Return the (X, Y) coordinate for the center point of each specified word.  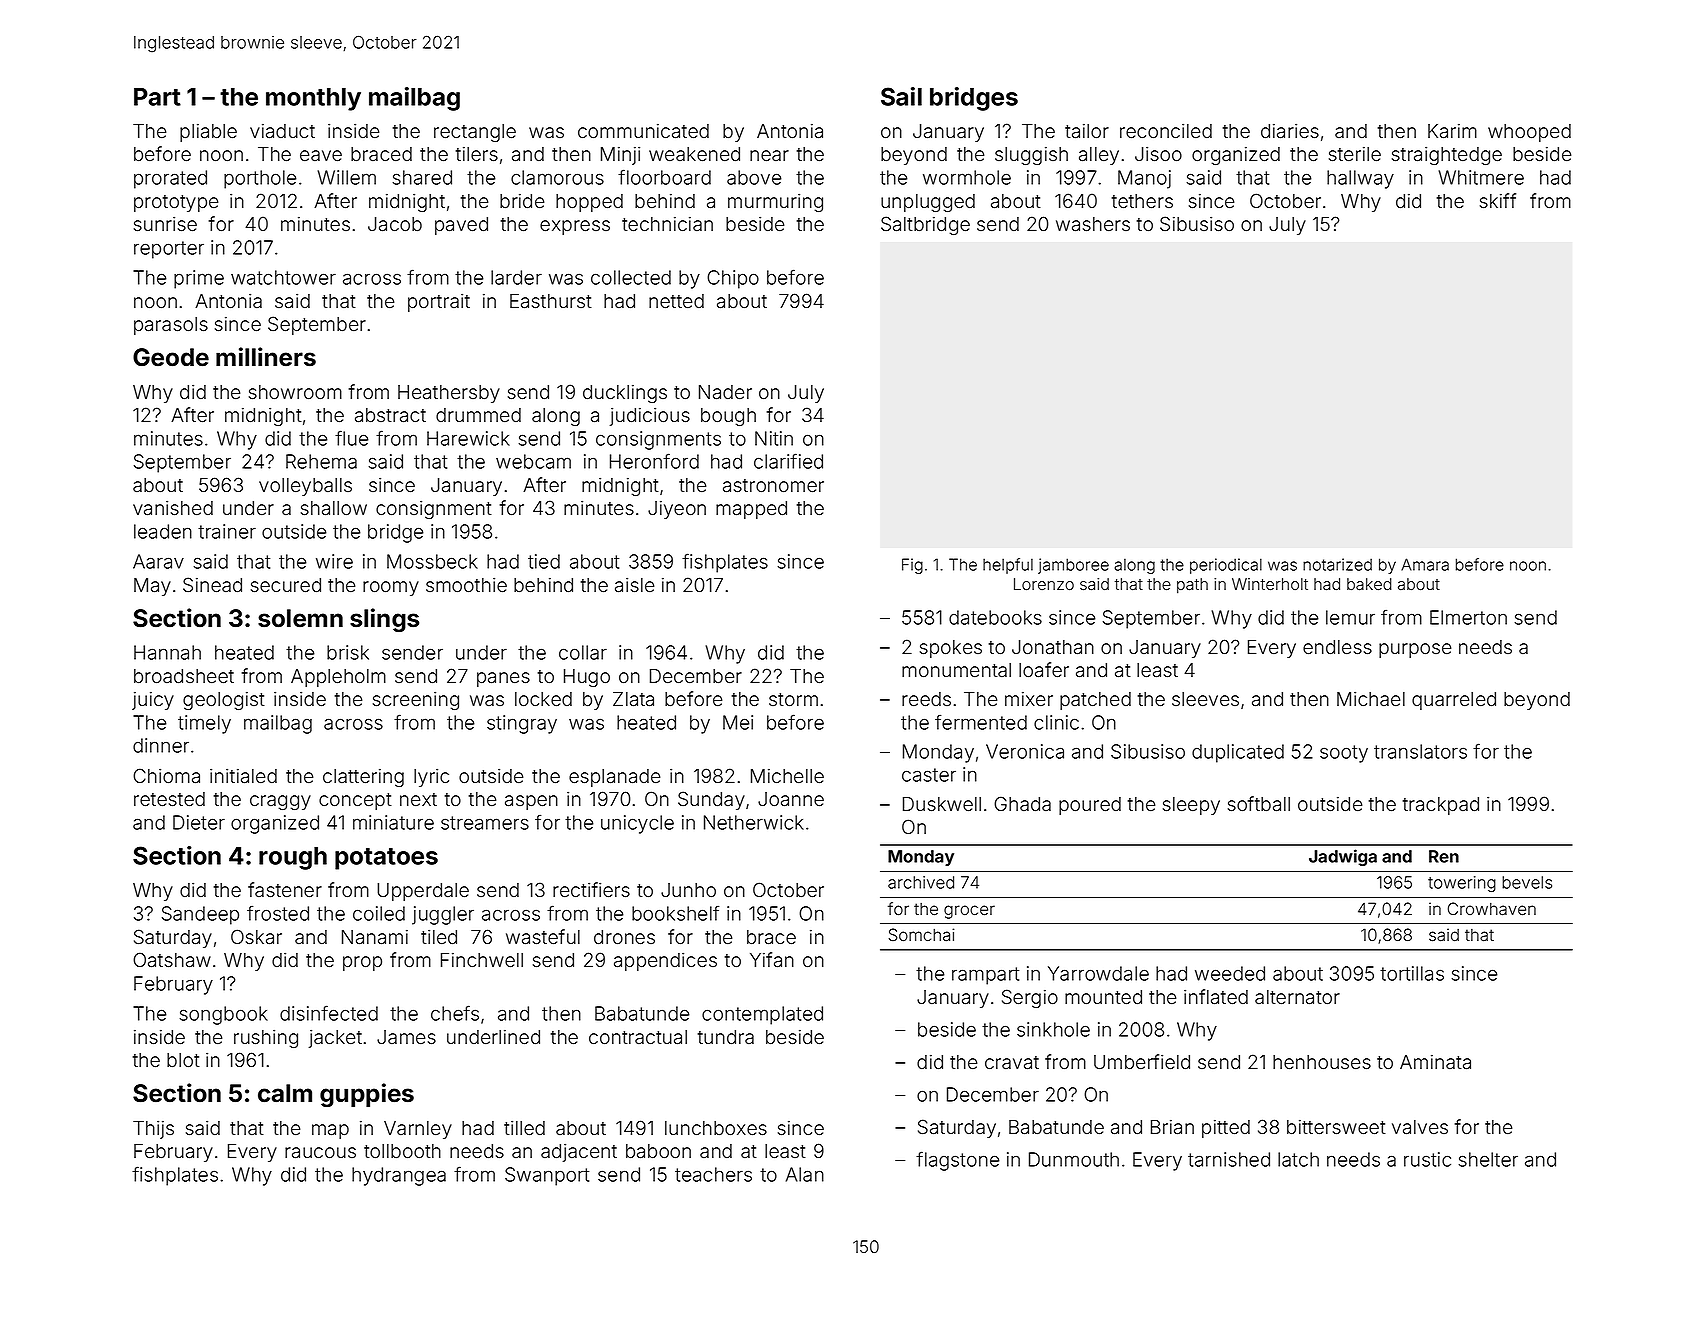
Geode (171, 357)
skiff (1498, 201)
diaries (1290, 131)
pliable (208, 132)
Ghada (1022, 804)
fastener (285, 890)
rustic (1427, 1159)
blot (183, 1060)
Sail (901, 96)
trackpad (1441, 806)
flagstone (957, 1161)
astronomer (773, 486)
